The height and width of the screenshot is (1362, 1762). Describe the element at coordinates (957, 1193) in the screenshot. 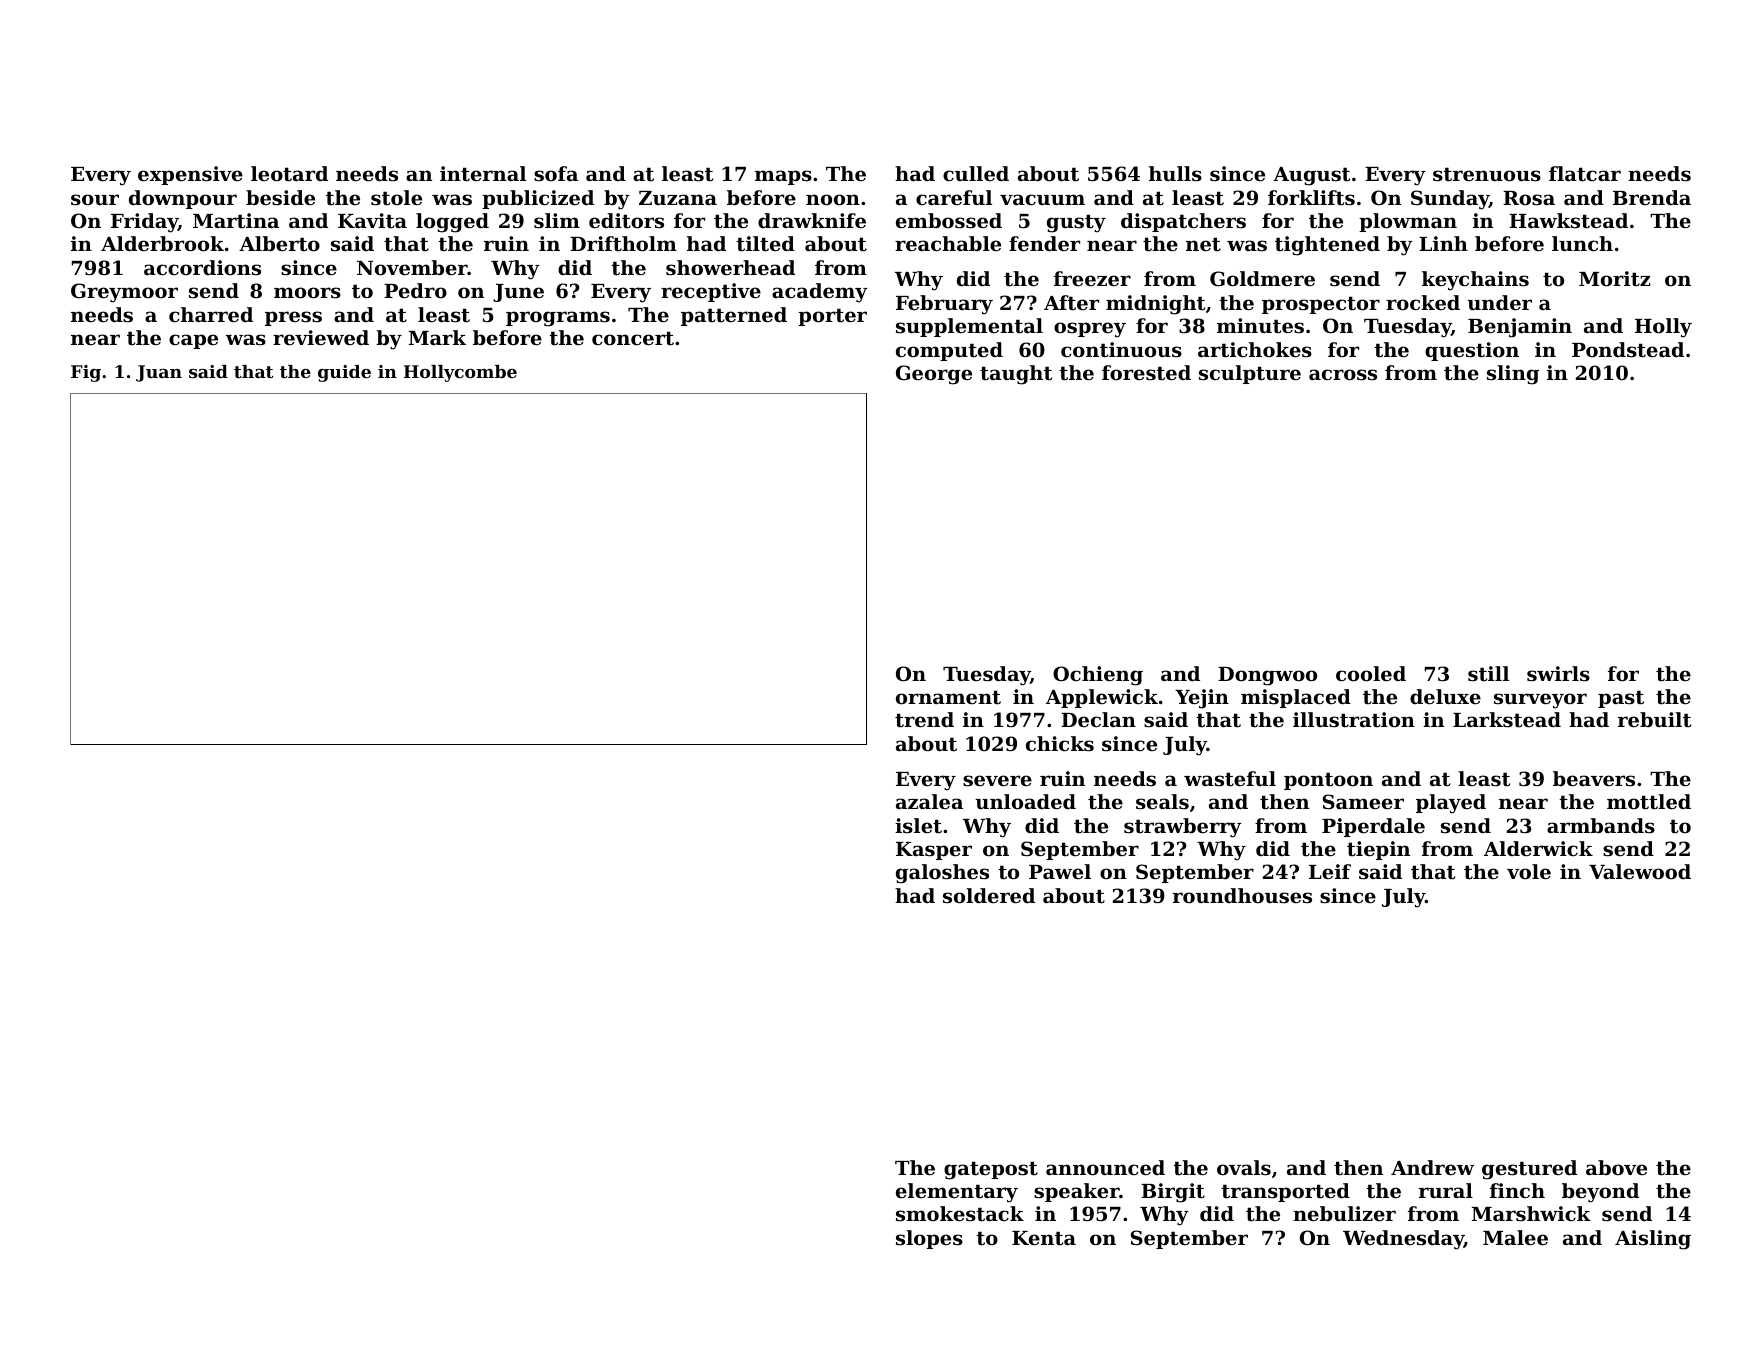

I see `elementary` at that location.
